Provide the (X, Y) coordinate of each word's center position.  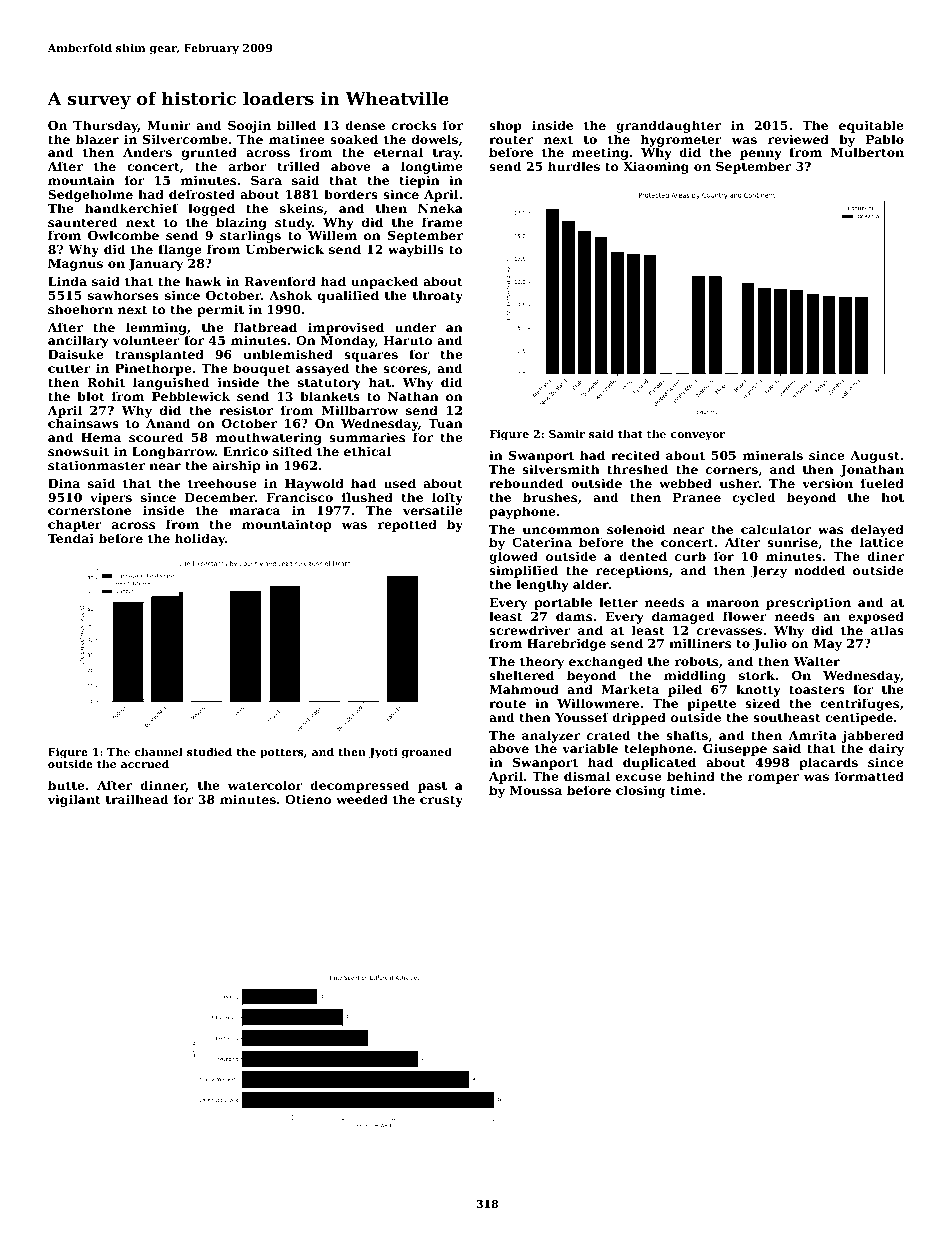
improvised (346, 329)
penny (761, 155)
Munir (169, 125)
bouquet (261, 369)
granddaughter (668, 126)
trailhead (137, 799)
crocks (414, 125)
